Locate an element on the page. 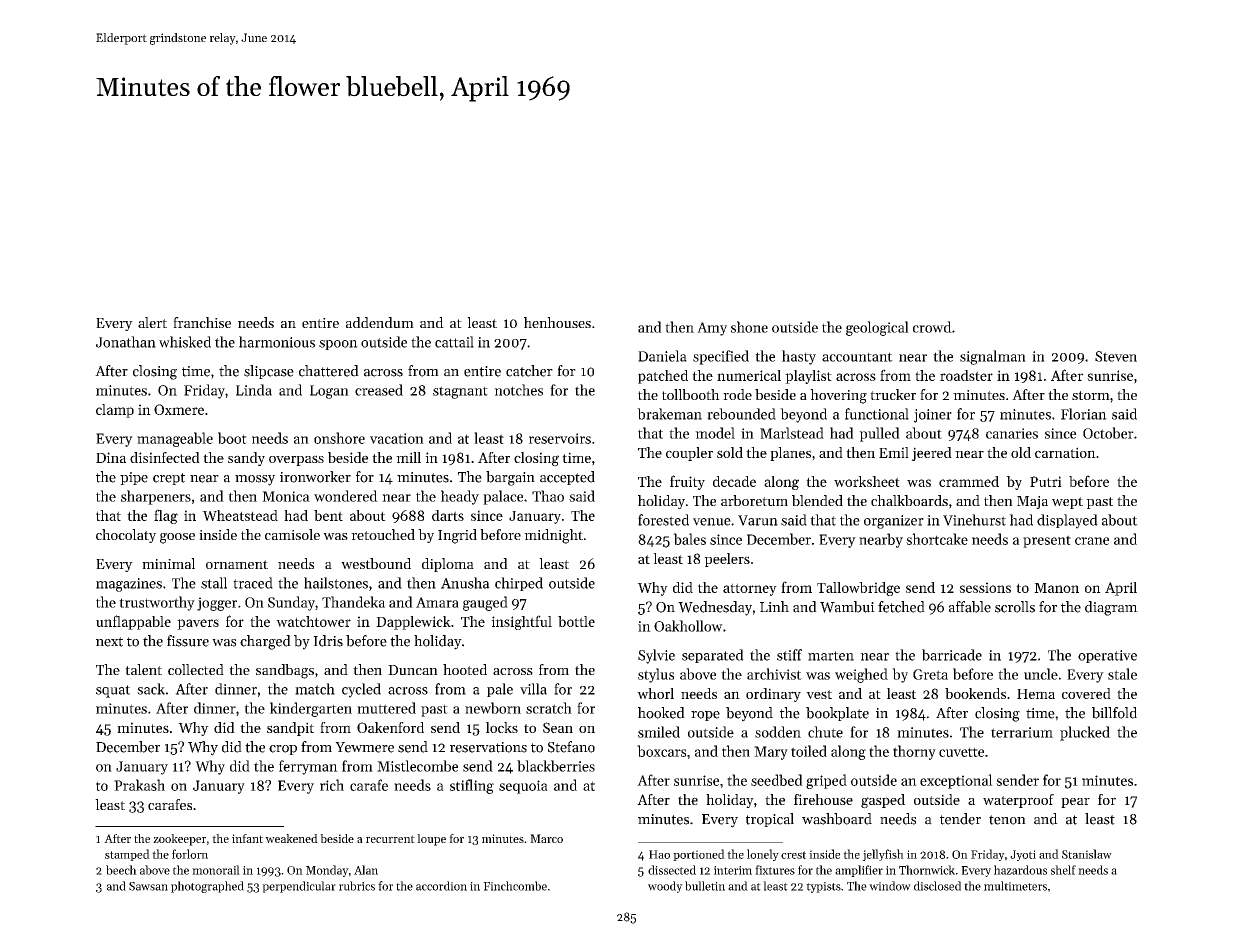  cuvette is located at coordinates (961, 752).
